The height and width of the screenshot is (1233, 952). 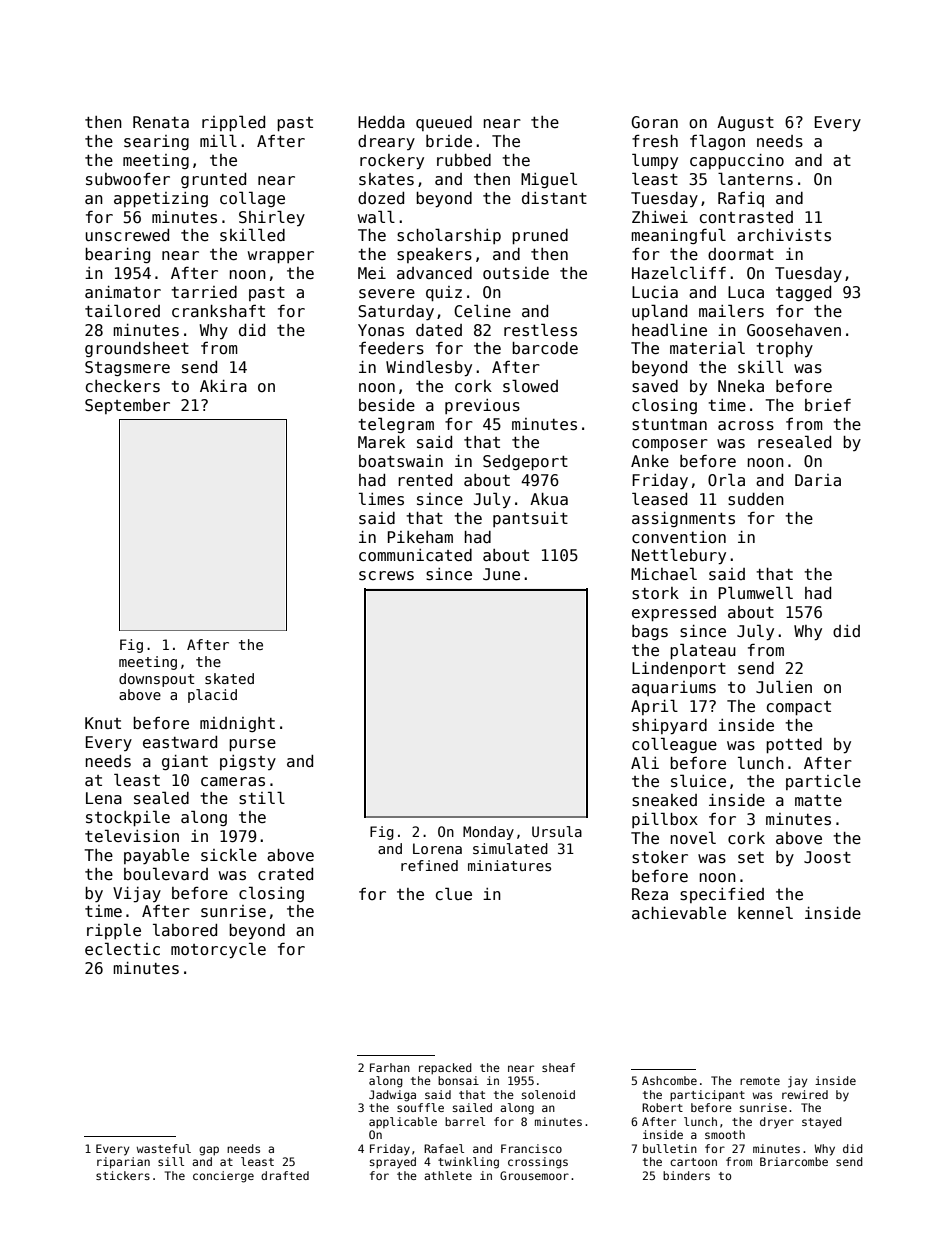 I want to click on sheaf, so click(x=558, y=1067).
